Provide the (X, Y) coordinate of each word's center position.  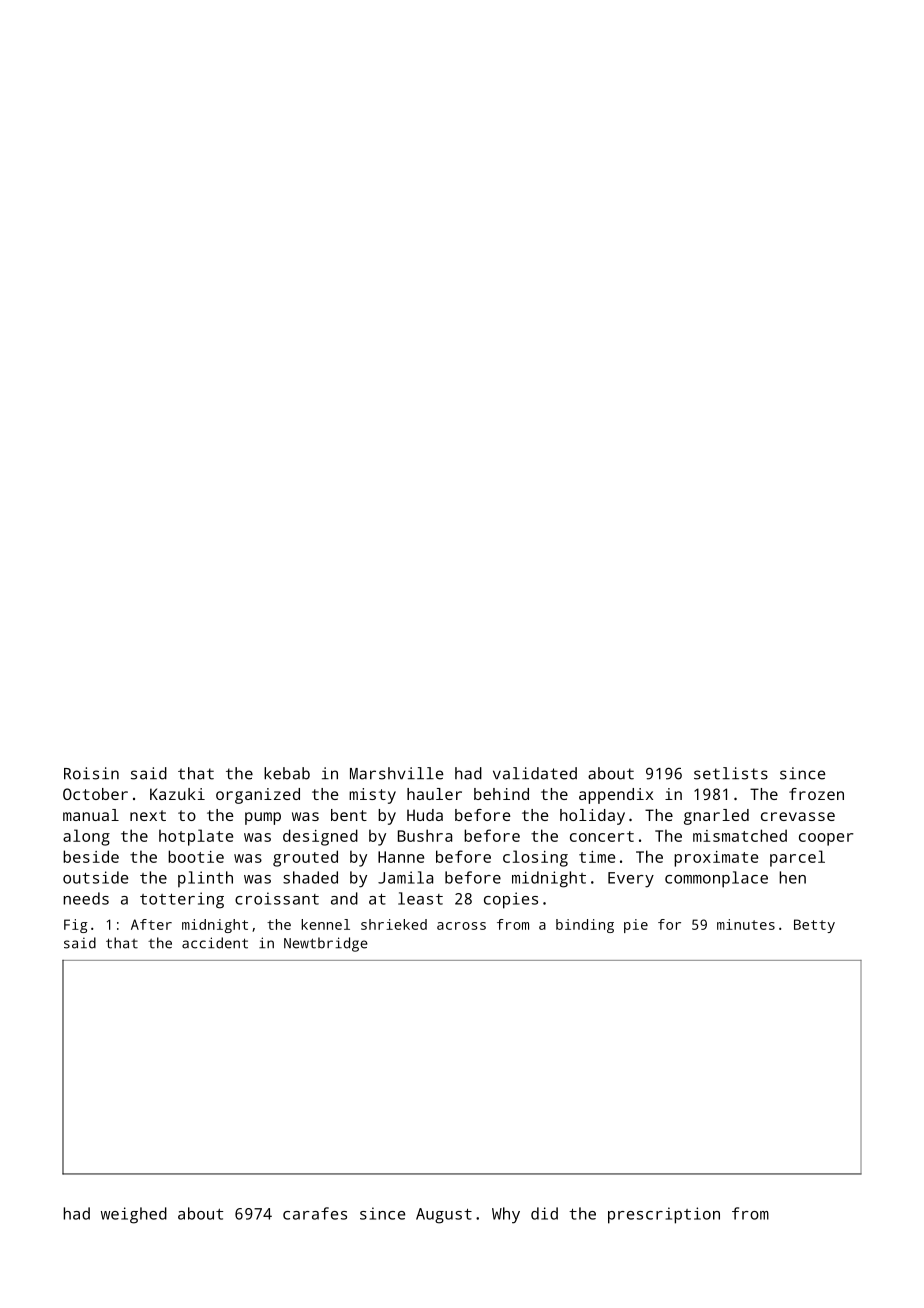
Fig (75, 926)
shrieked (394, 924)
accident (215, 943)
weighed (134, 1215)
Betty (814, 926)
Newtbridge (326, 944)
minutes (746, 924)
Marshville (397, 773)
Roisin (91, 773)
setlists (731, 773)
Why (506, 1215)
